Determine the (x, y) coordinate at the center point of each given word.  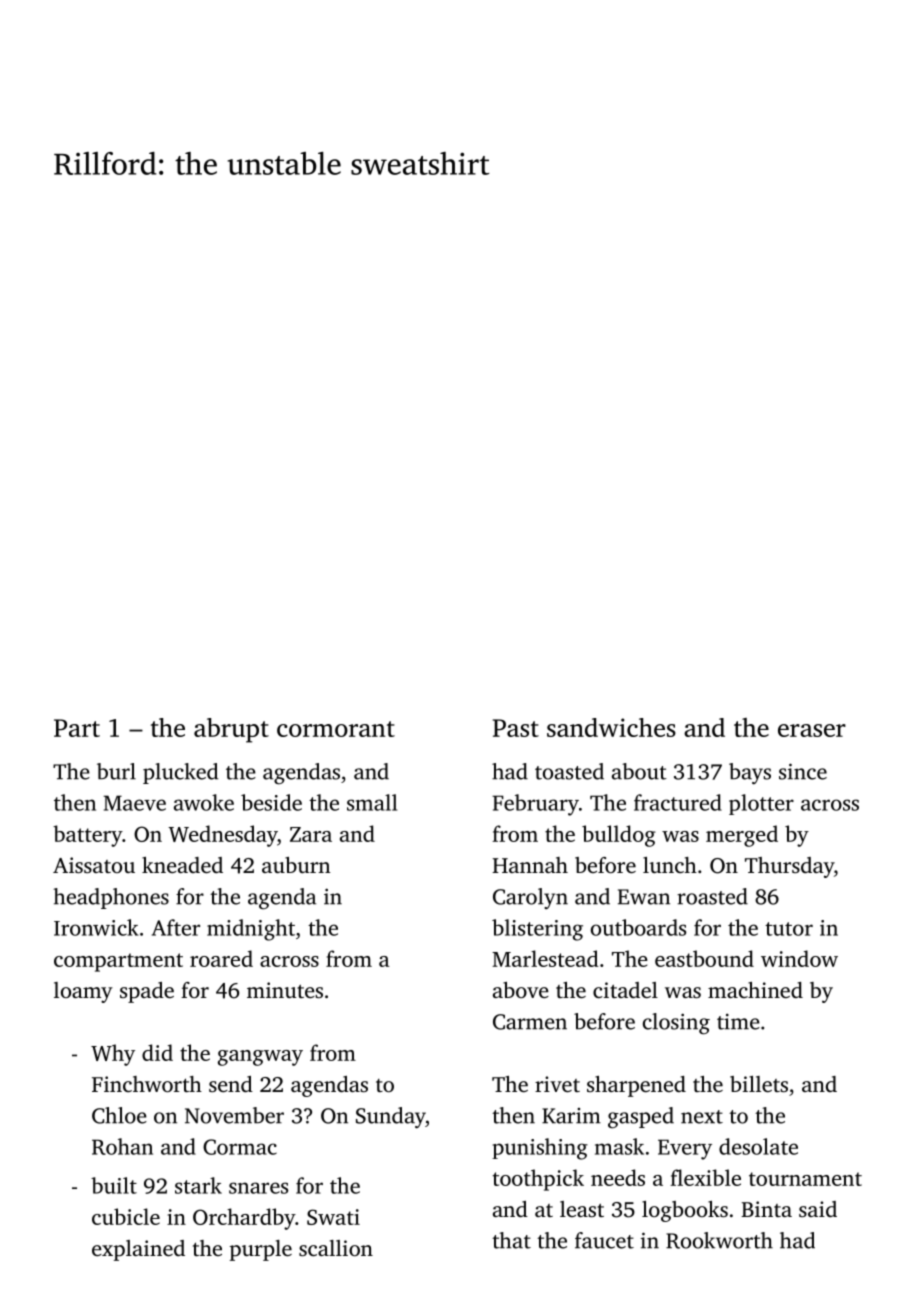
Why (113, 1055)
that (511, 1240)
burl (116, 771)
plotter (761, 804)
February (535, 805)
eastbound (704, 958)
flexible (705, 1177)
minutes (285, 990)
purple (261, 1250)
